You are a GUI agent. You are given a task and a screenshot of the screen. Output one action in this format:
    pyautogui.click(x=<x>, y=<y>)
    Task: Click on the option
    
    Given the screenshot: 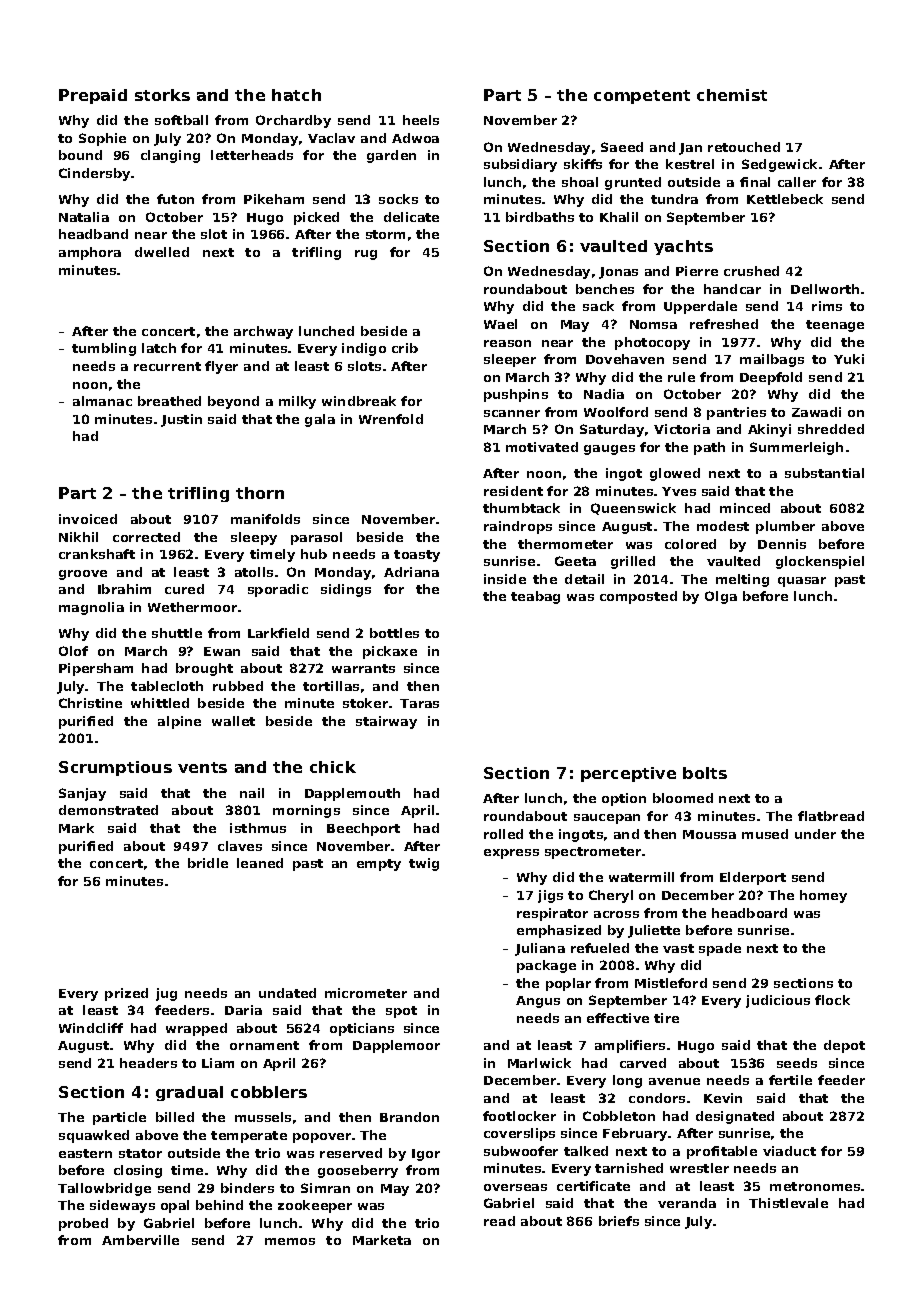 What is the action you would take?
    pyautogui.click(x=624, y=799)
